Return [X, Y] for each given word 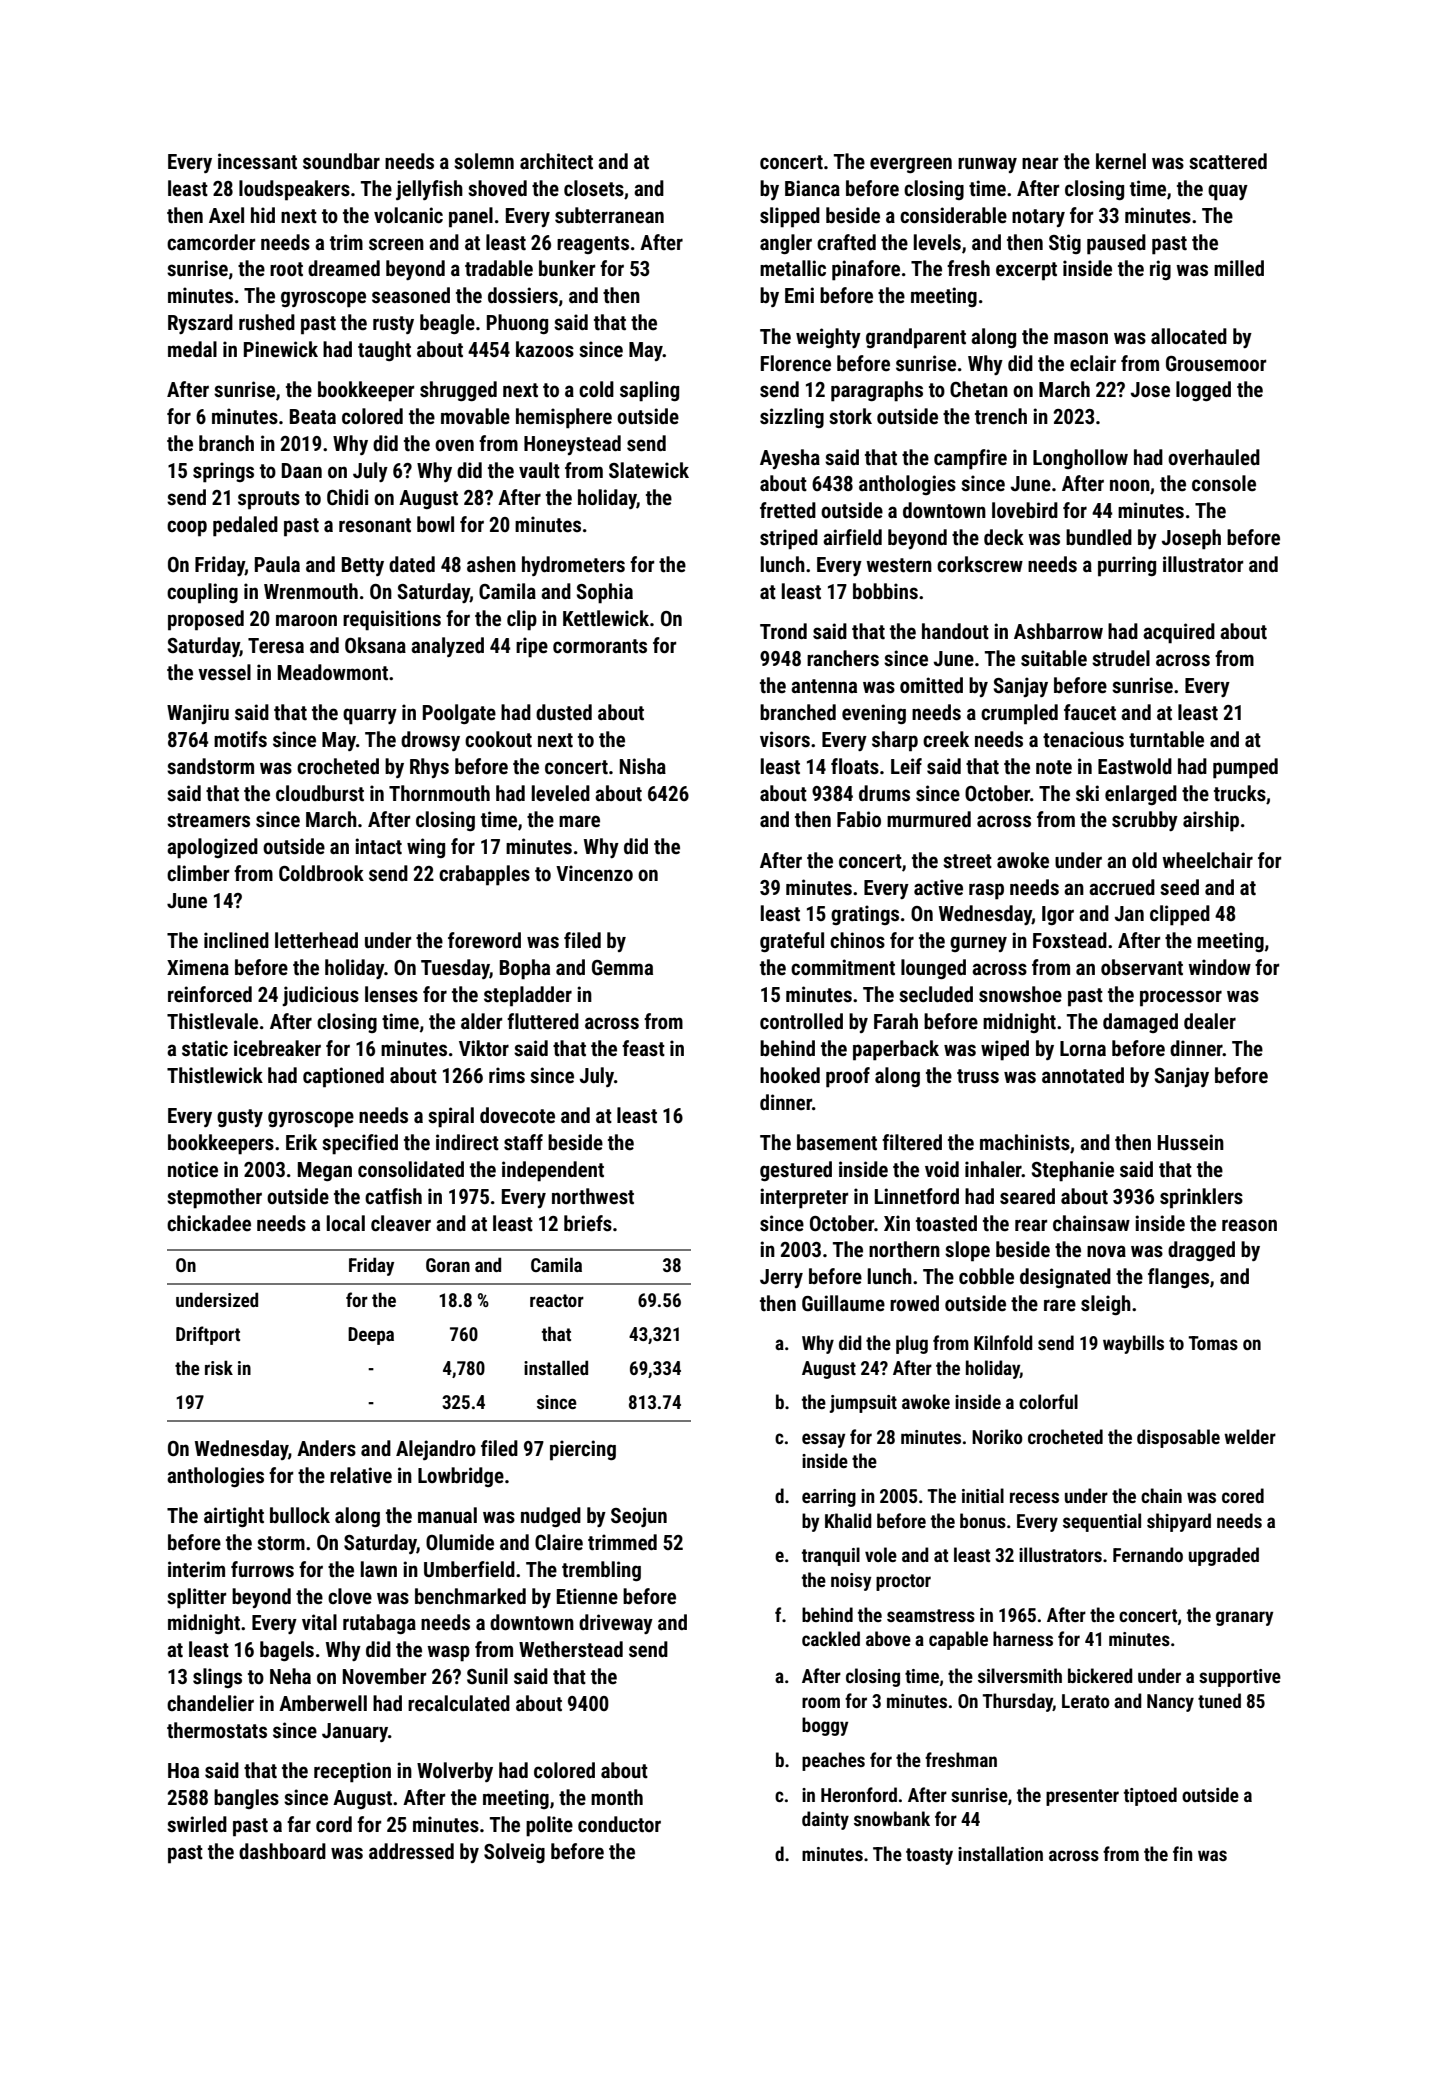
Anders [326, 1448]
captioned [343, 1077]
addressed [411, 1851]
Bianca [812, 188]
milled [1239, 268]
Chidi [347, 497]
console [1224, 483]
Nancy [1170, 1703]
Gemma [622, 968]
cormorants [600, 646]
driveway [616, 1624]
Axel [226, 215]
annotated [1083, 1075]
